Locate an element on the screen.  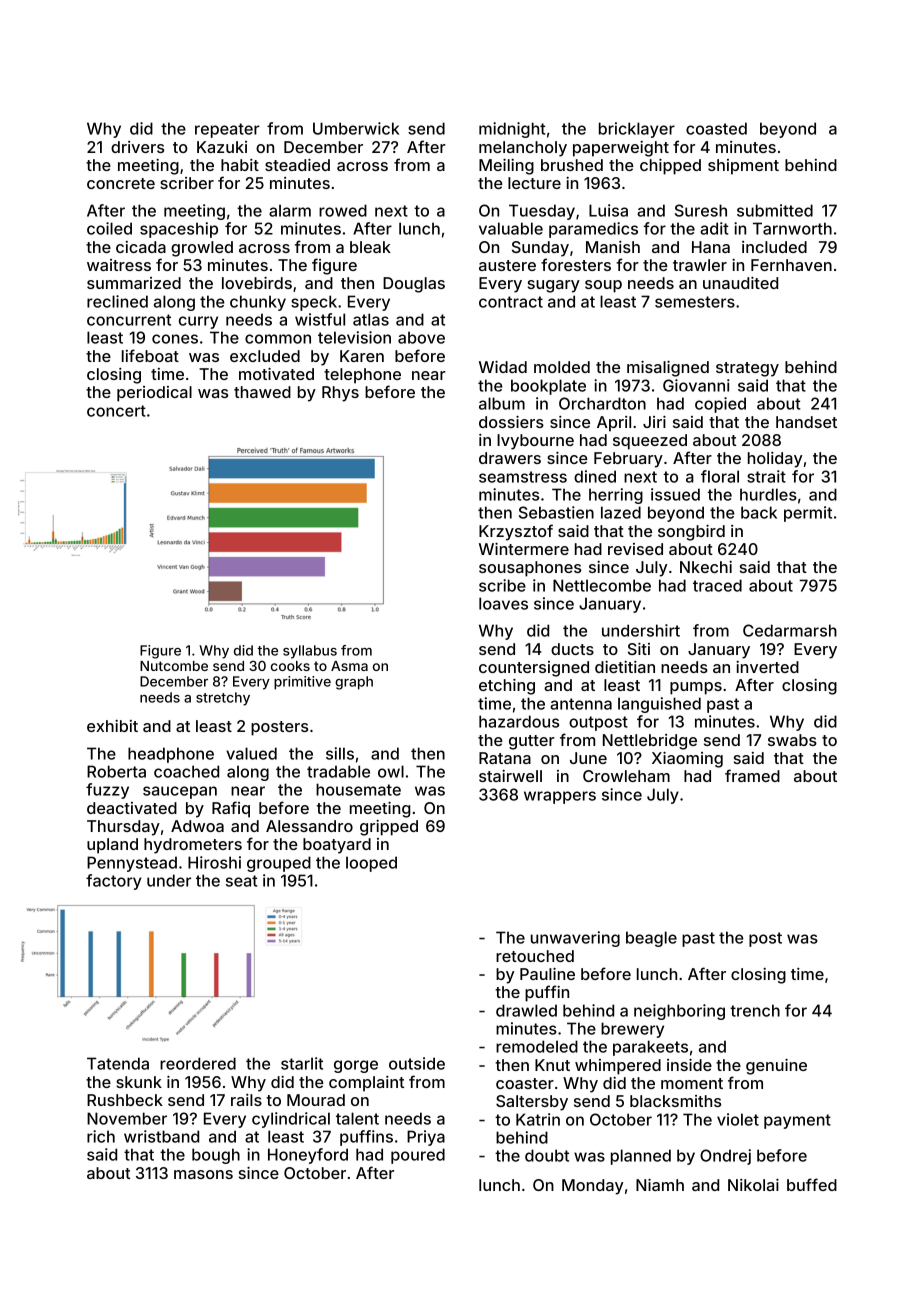
loaves is located at coordinates (503, 603).
